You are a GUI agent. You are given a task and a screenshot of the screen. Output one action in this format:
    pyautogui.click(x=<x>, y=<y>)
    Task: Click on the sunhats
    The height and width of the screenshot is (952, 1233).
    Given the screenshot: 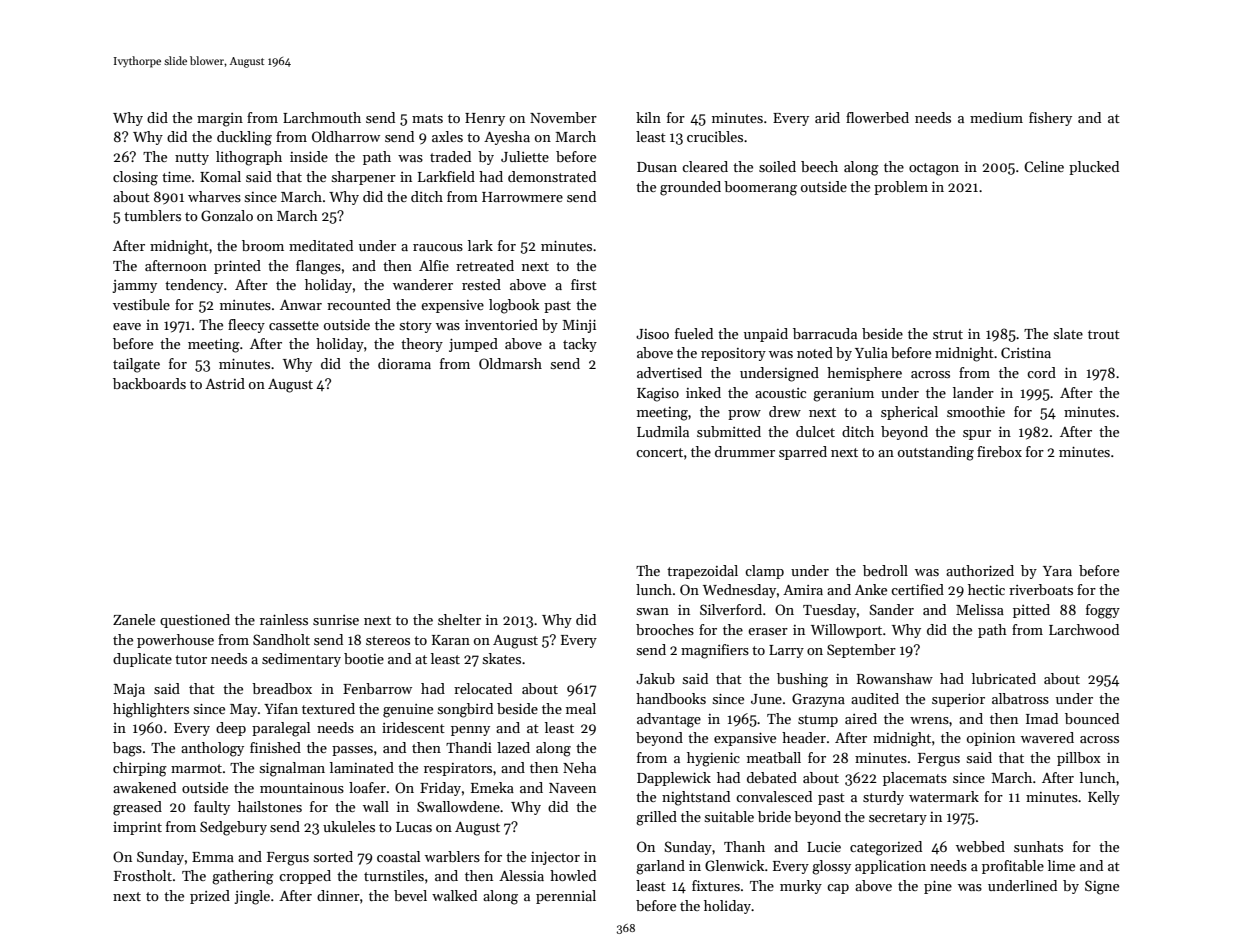 What is the action you would take?
    pyautogui.click(x=1038, y=846)
